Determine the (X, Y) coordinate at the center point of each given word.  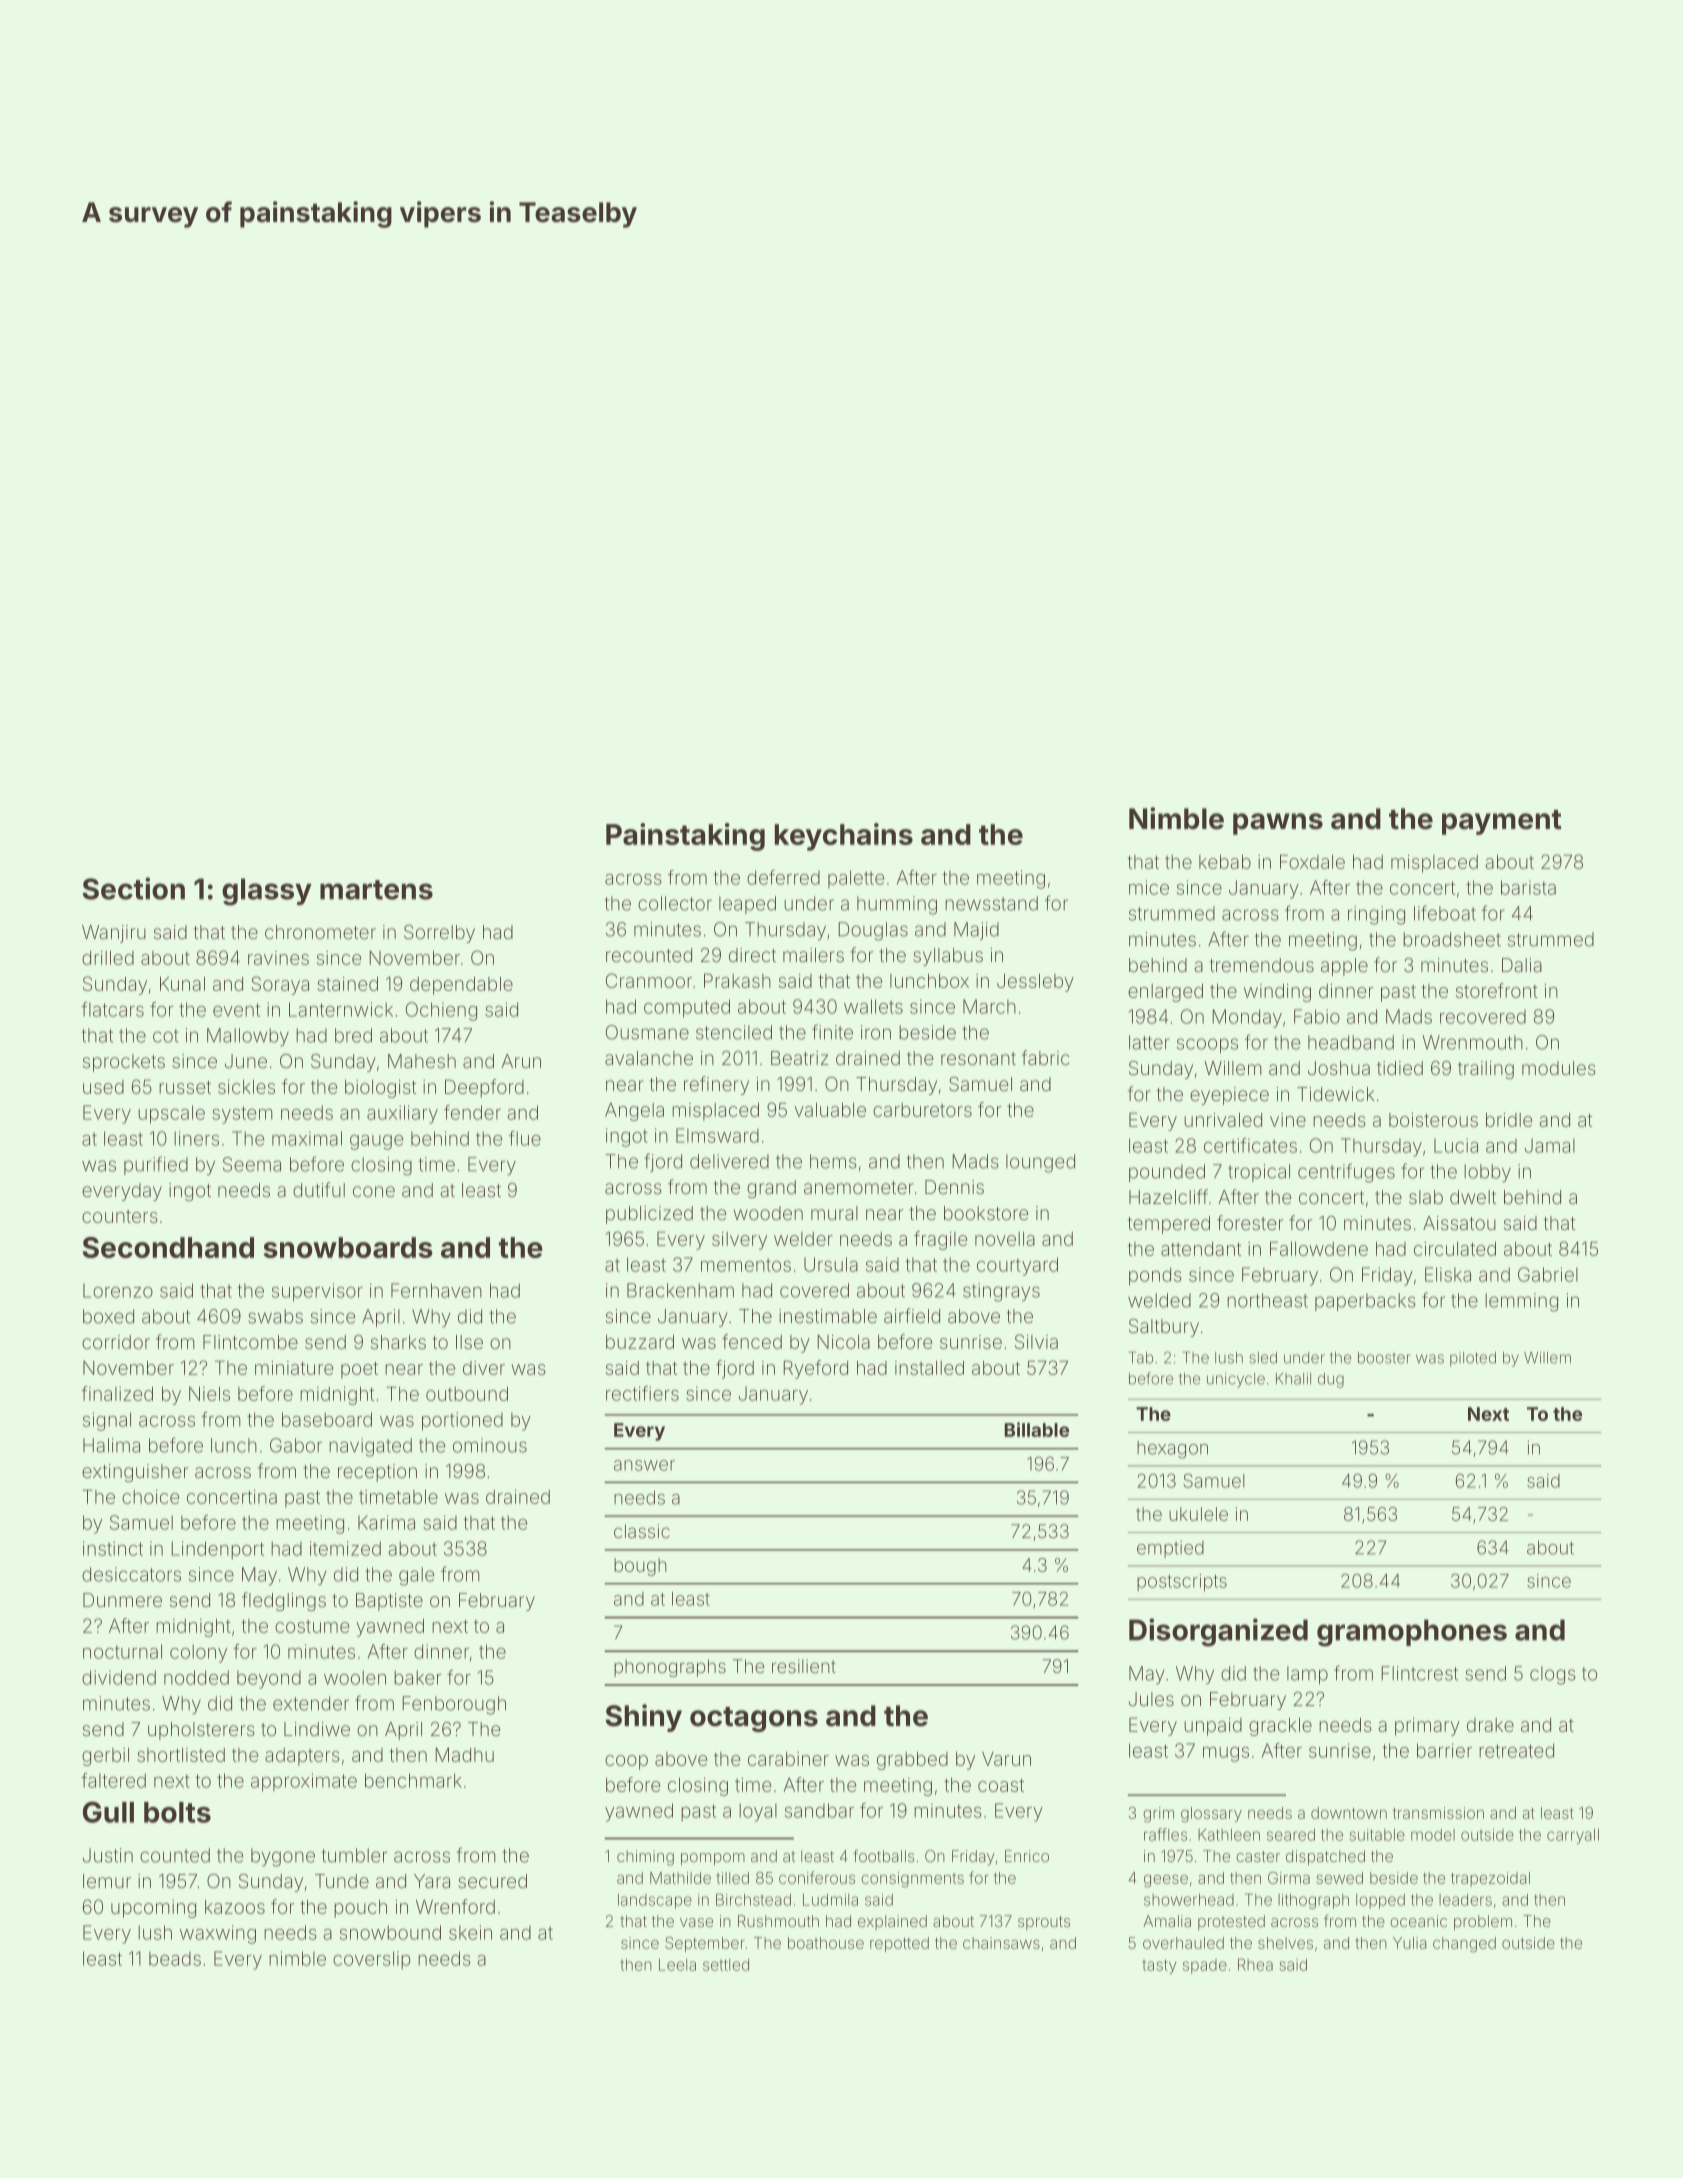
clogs (1553, 1675)
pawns (1278, 824)
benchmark (413, 1780)
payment (1502, 822)
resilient (804, 1666)
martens (376, 890)
